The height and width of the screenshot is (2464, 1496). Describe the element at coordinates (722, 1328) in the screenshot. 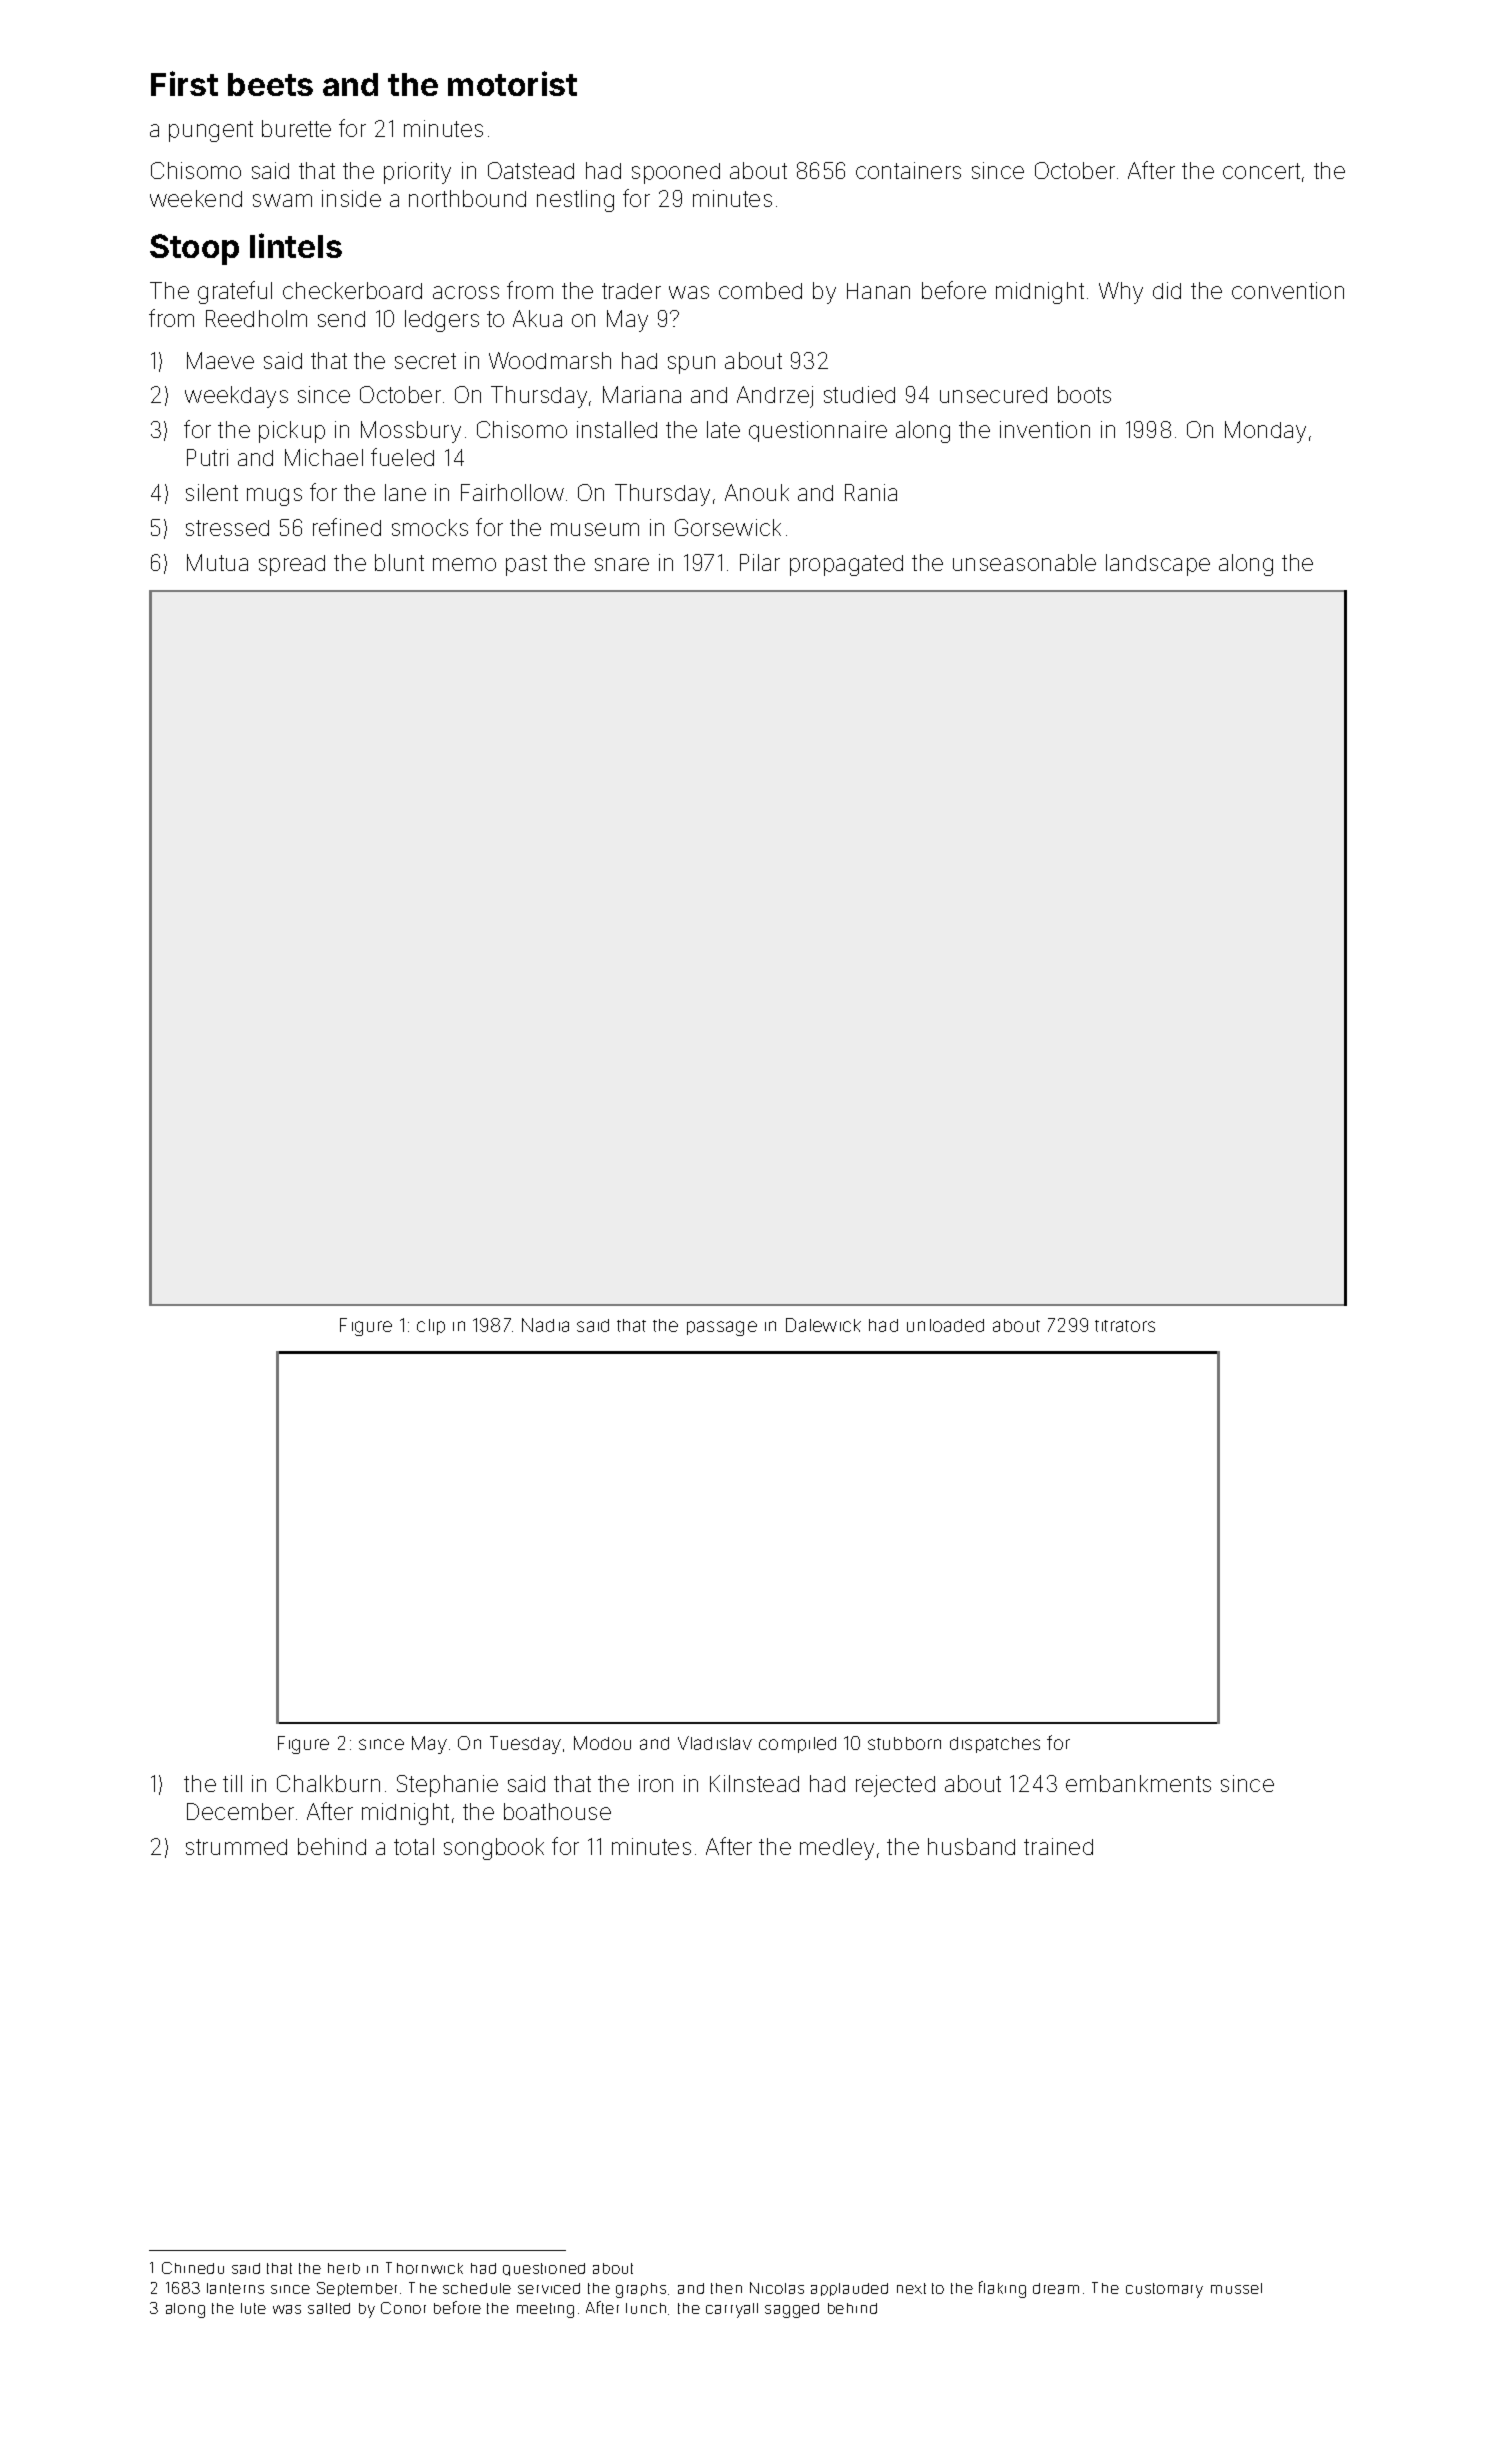

I see `passage` at that location.
